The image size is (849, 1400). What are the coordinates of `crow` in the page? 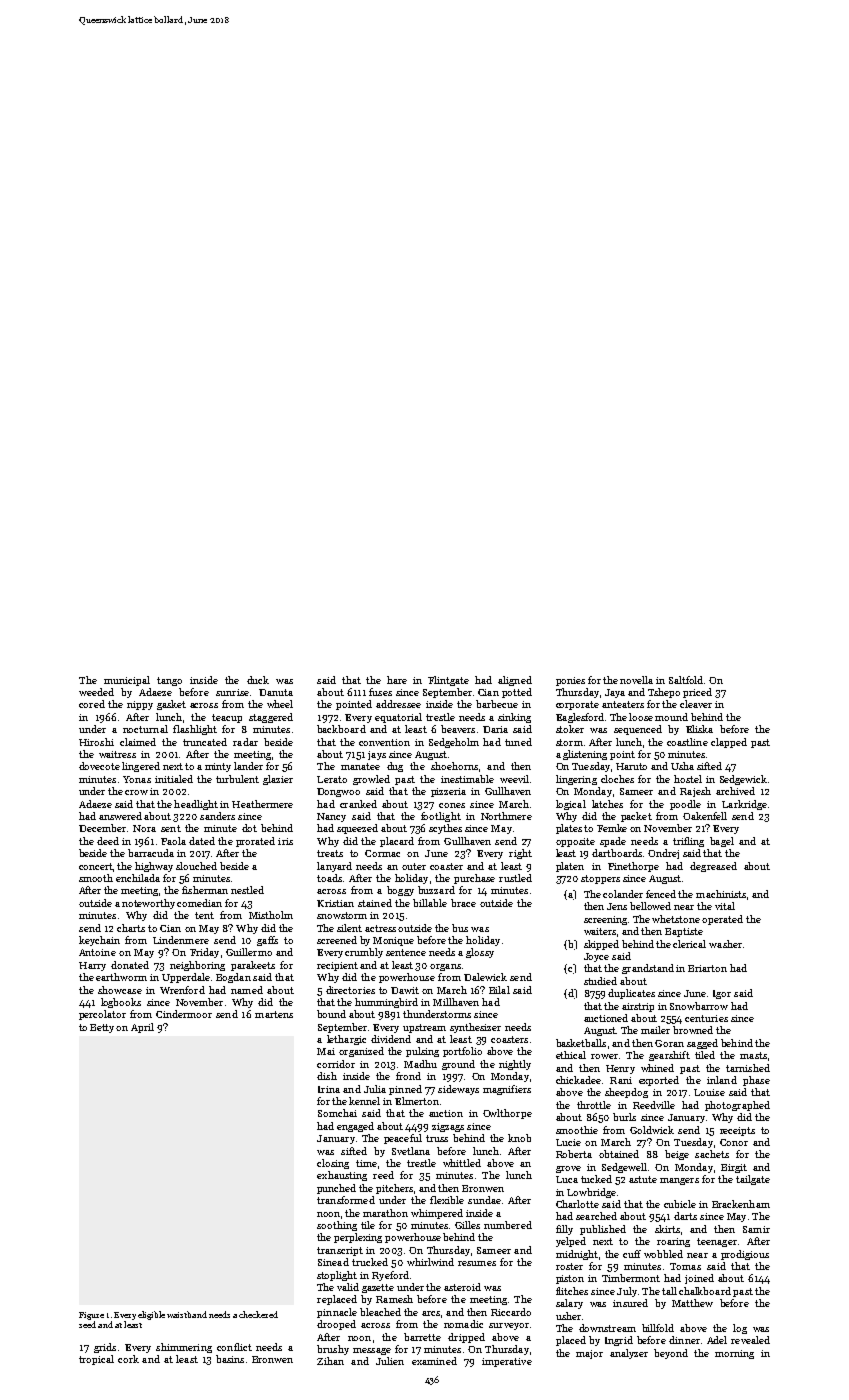 It's located at (136, 792).
